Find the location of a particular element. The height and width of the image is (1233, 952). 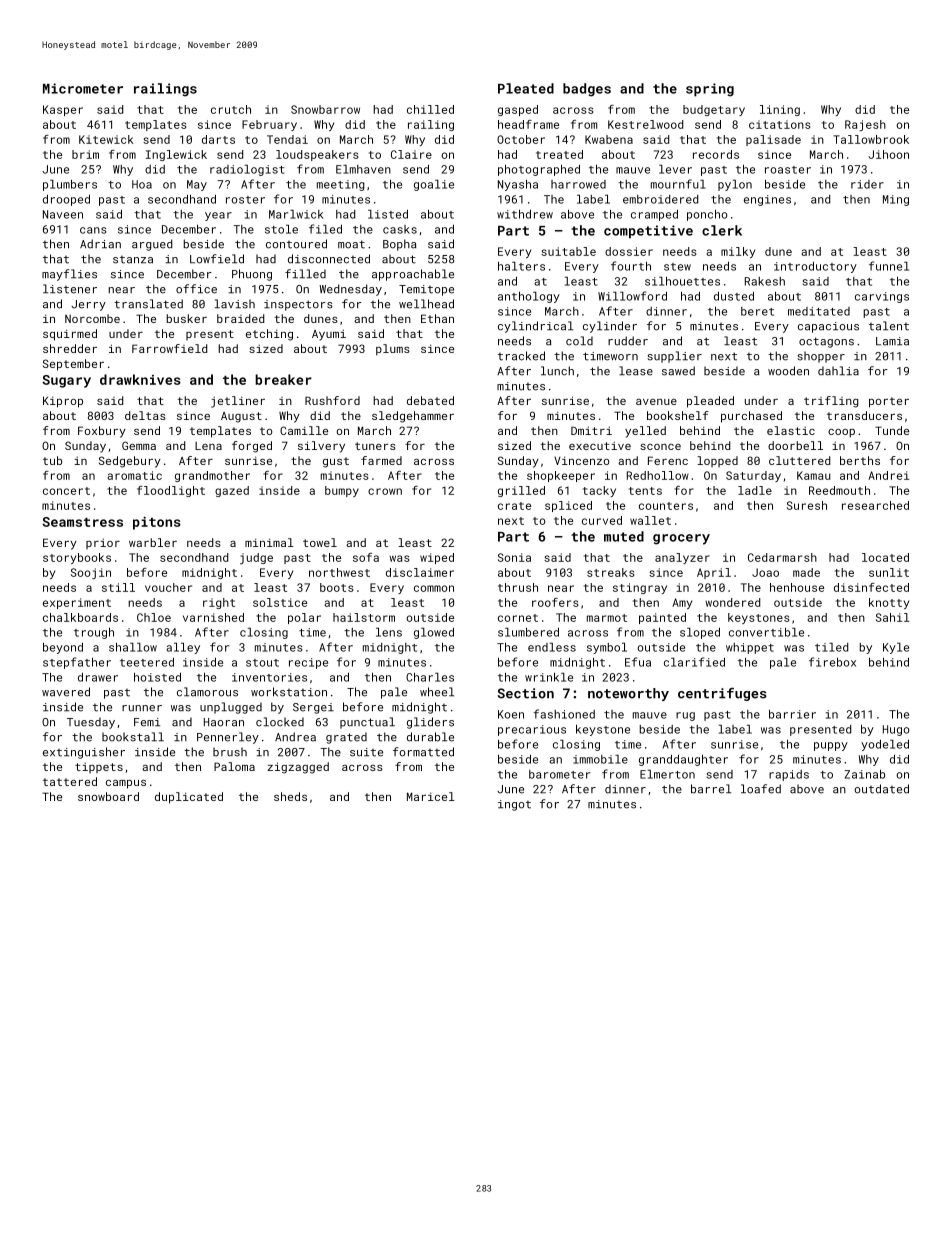

Pleated is located at coordinates (526, 88).
